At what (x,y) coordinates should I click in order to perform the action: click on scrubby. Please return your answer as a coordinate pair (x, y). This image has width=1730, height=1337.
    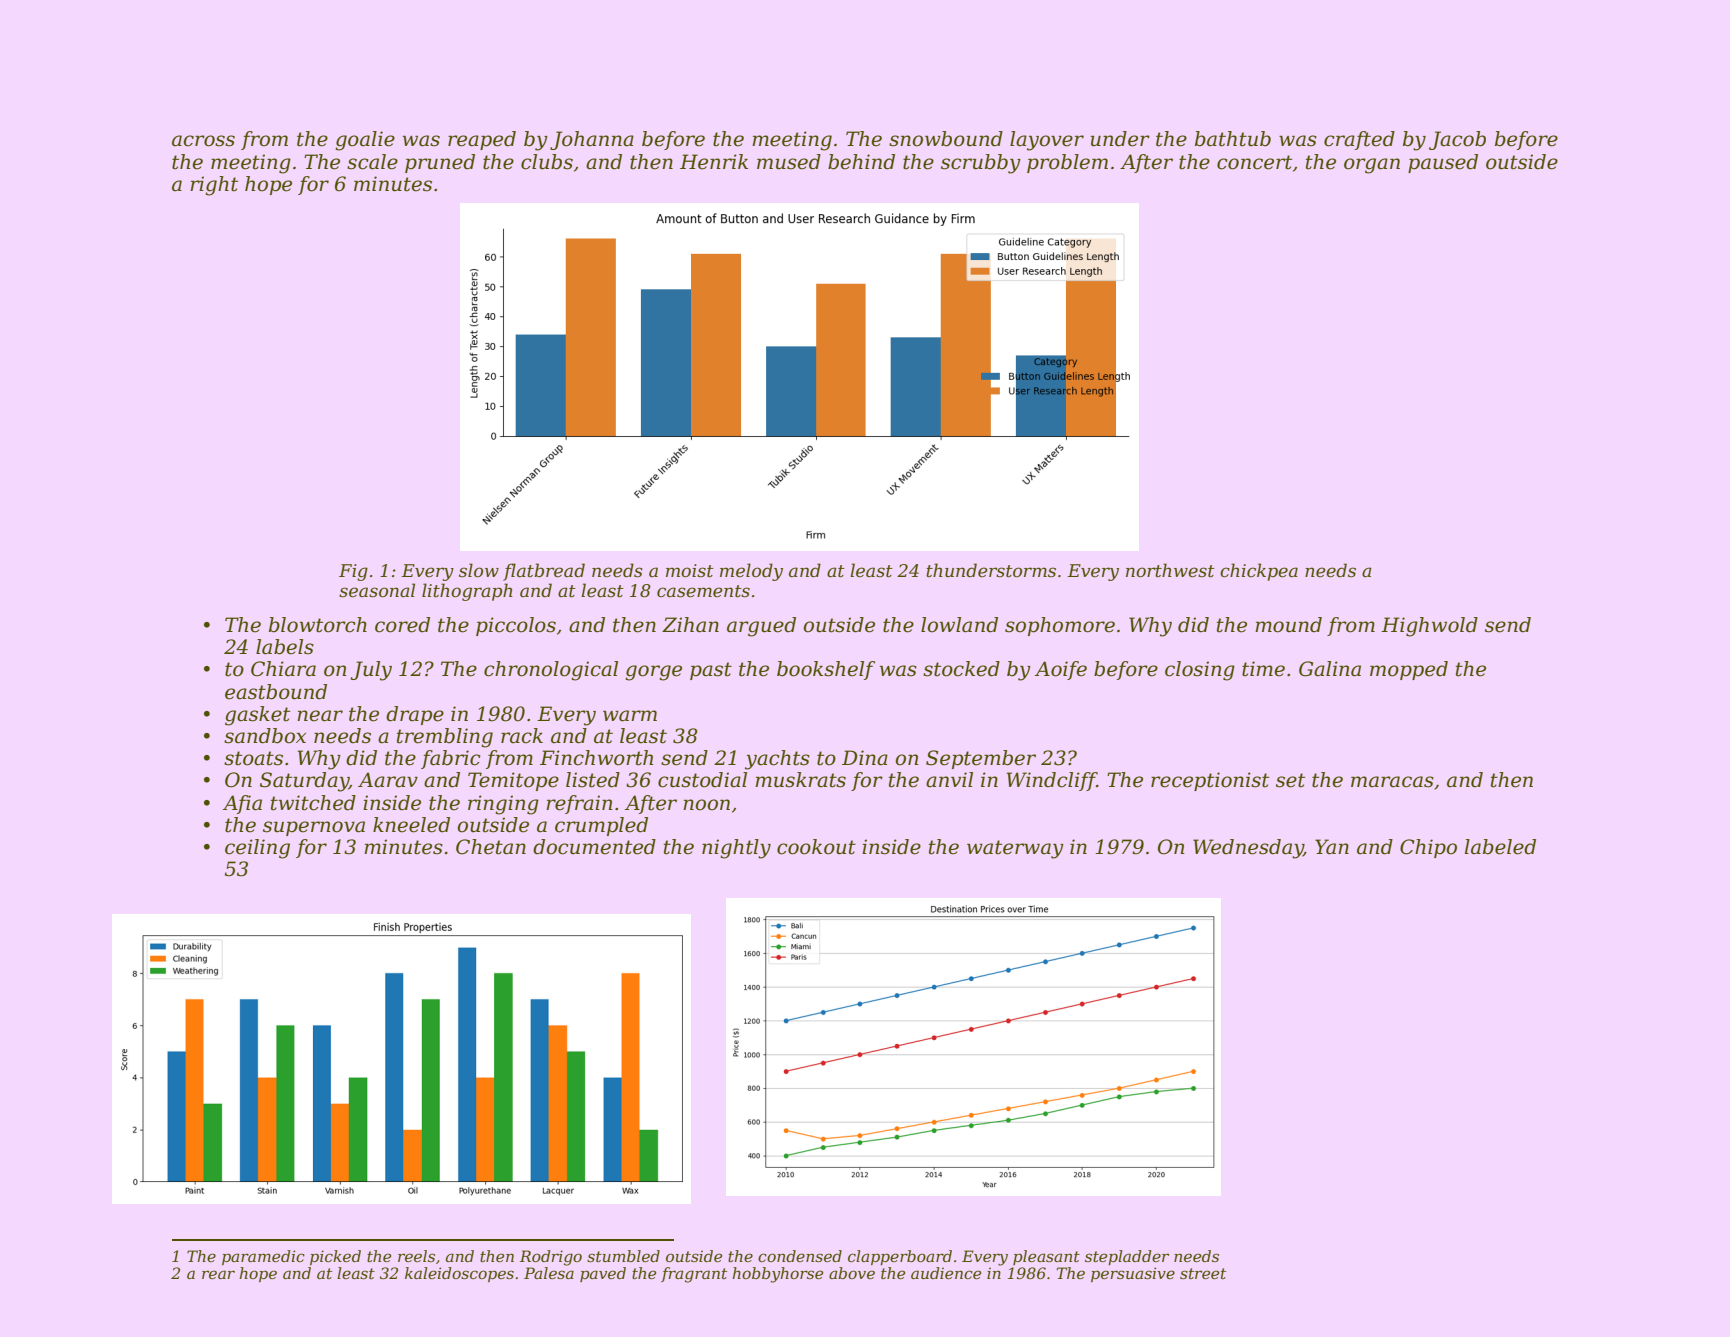
    Looking at the image, I should click on (981, 164).
